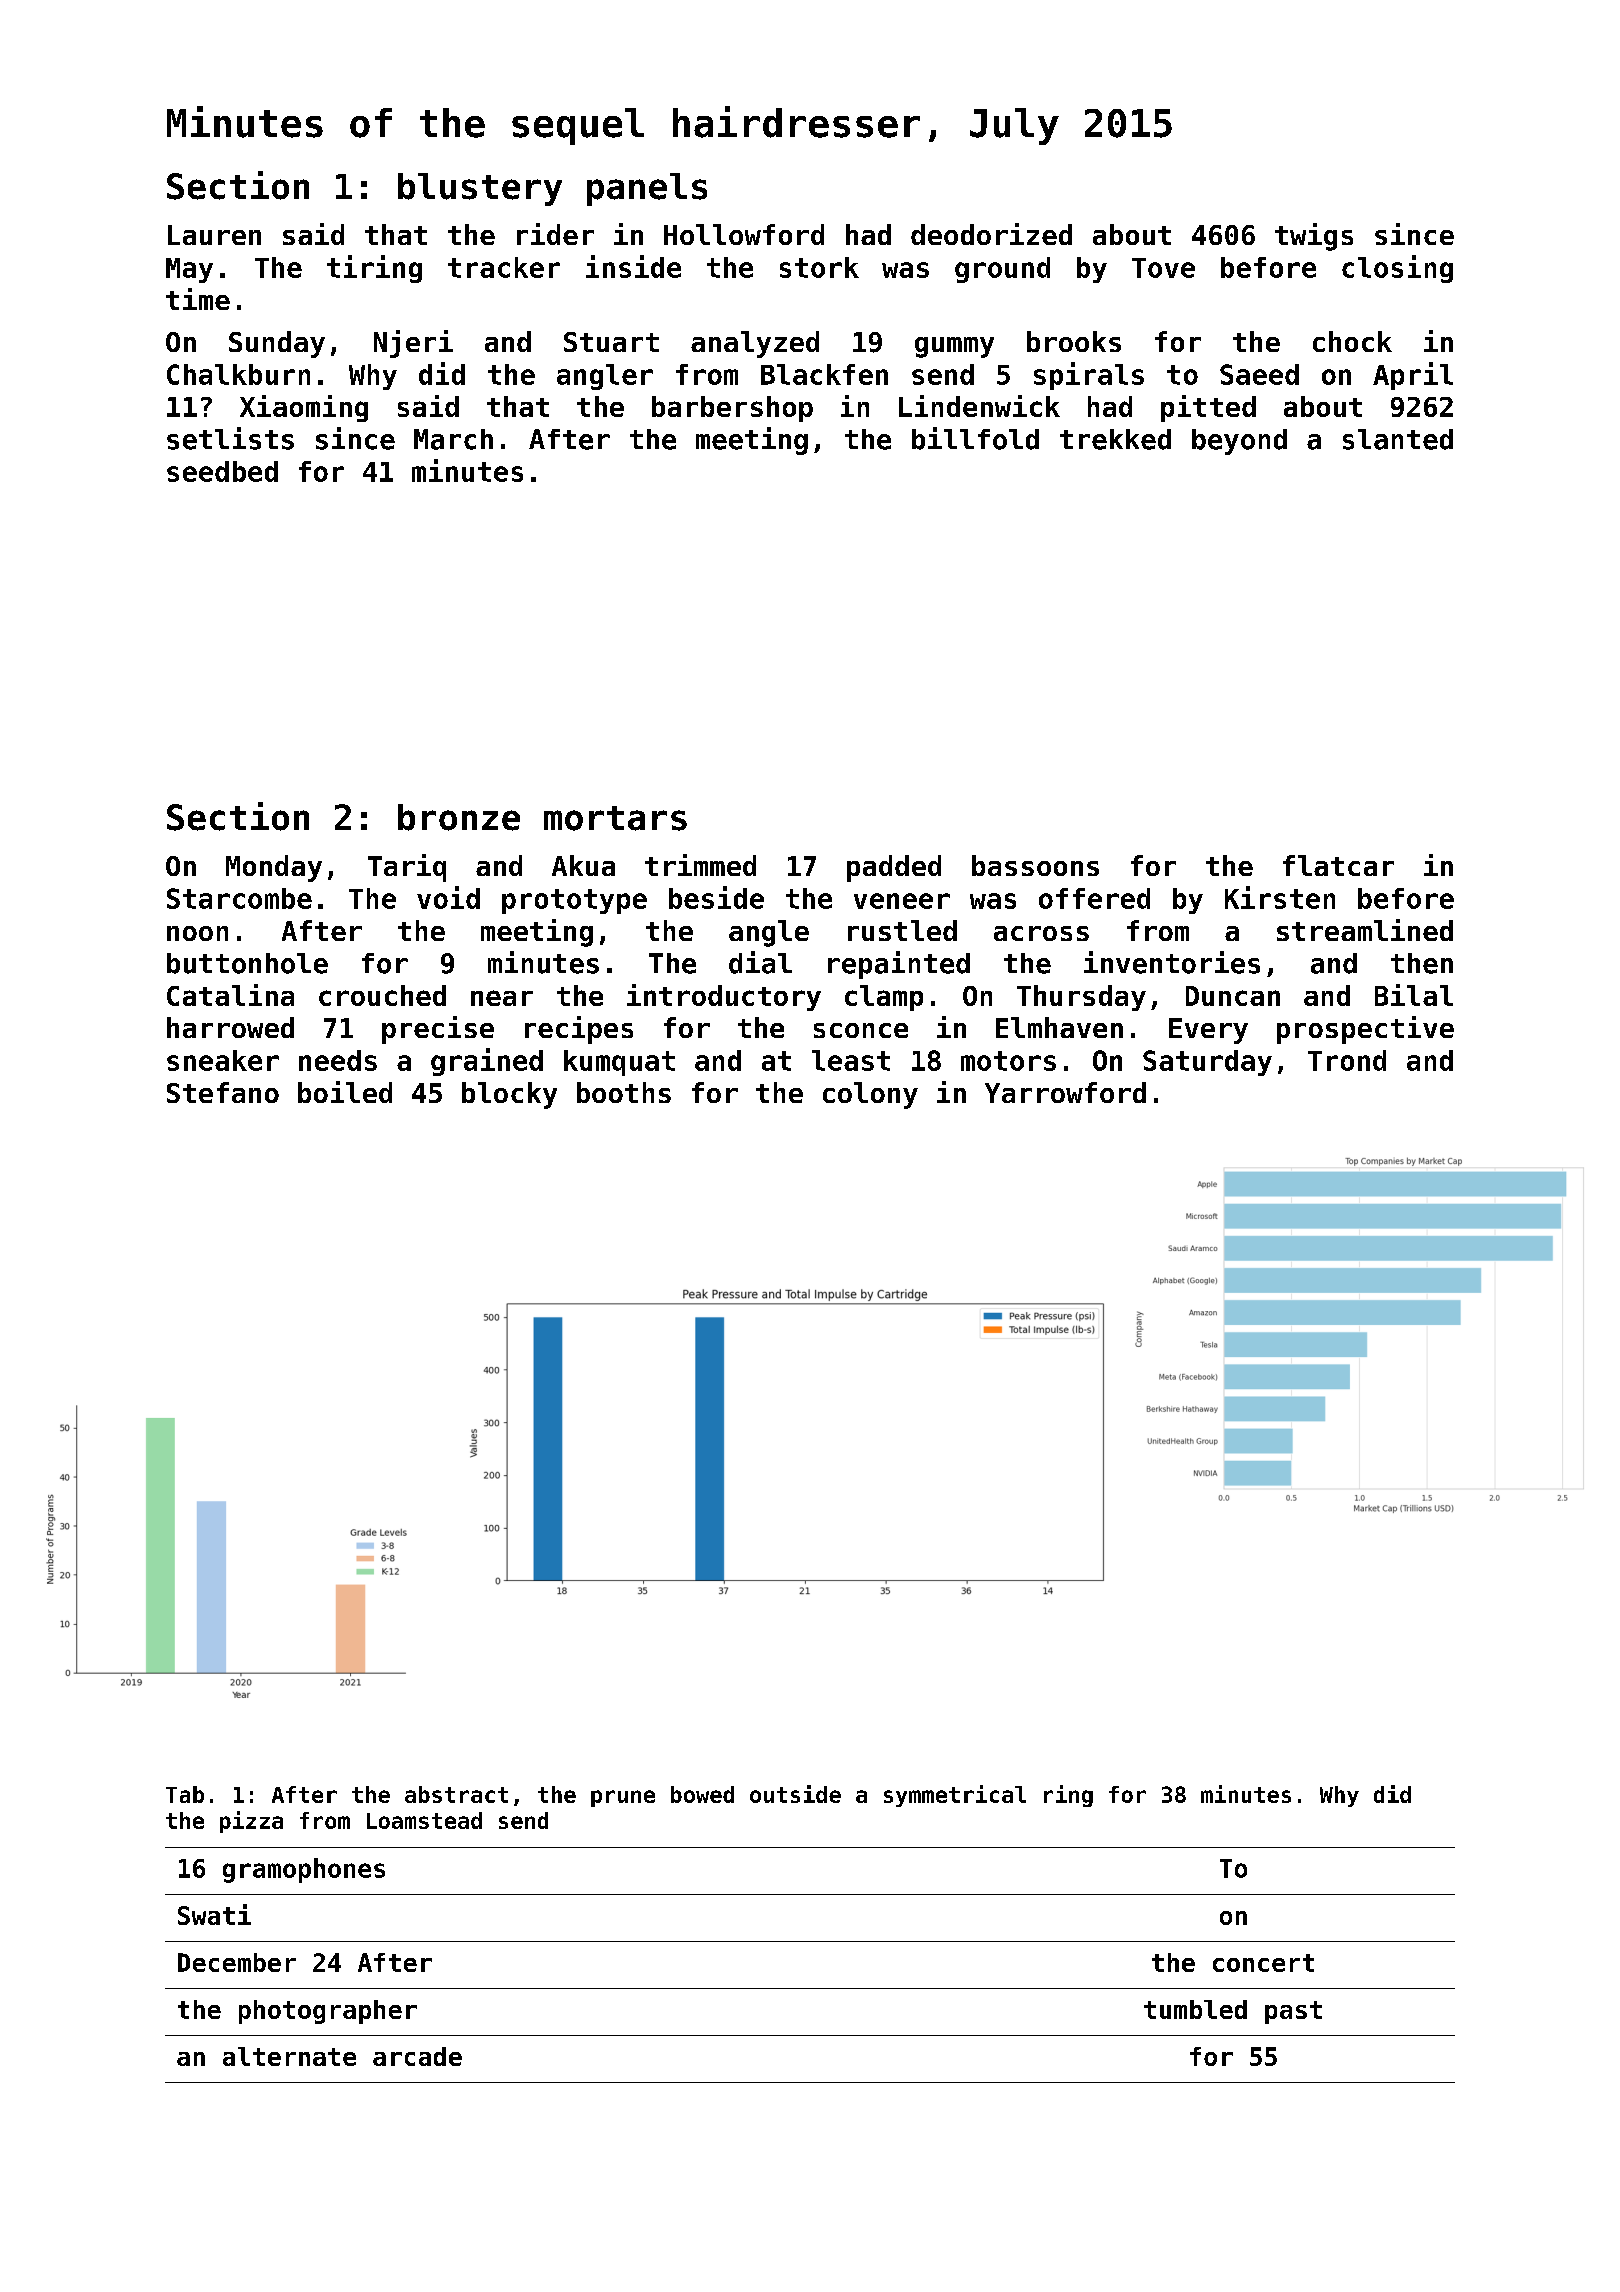 This document has width=1620, height=2292. Describe the element at coordinates (417, 2056) in the document. I see `arcade` at that location.
